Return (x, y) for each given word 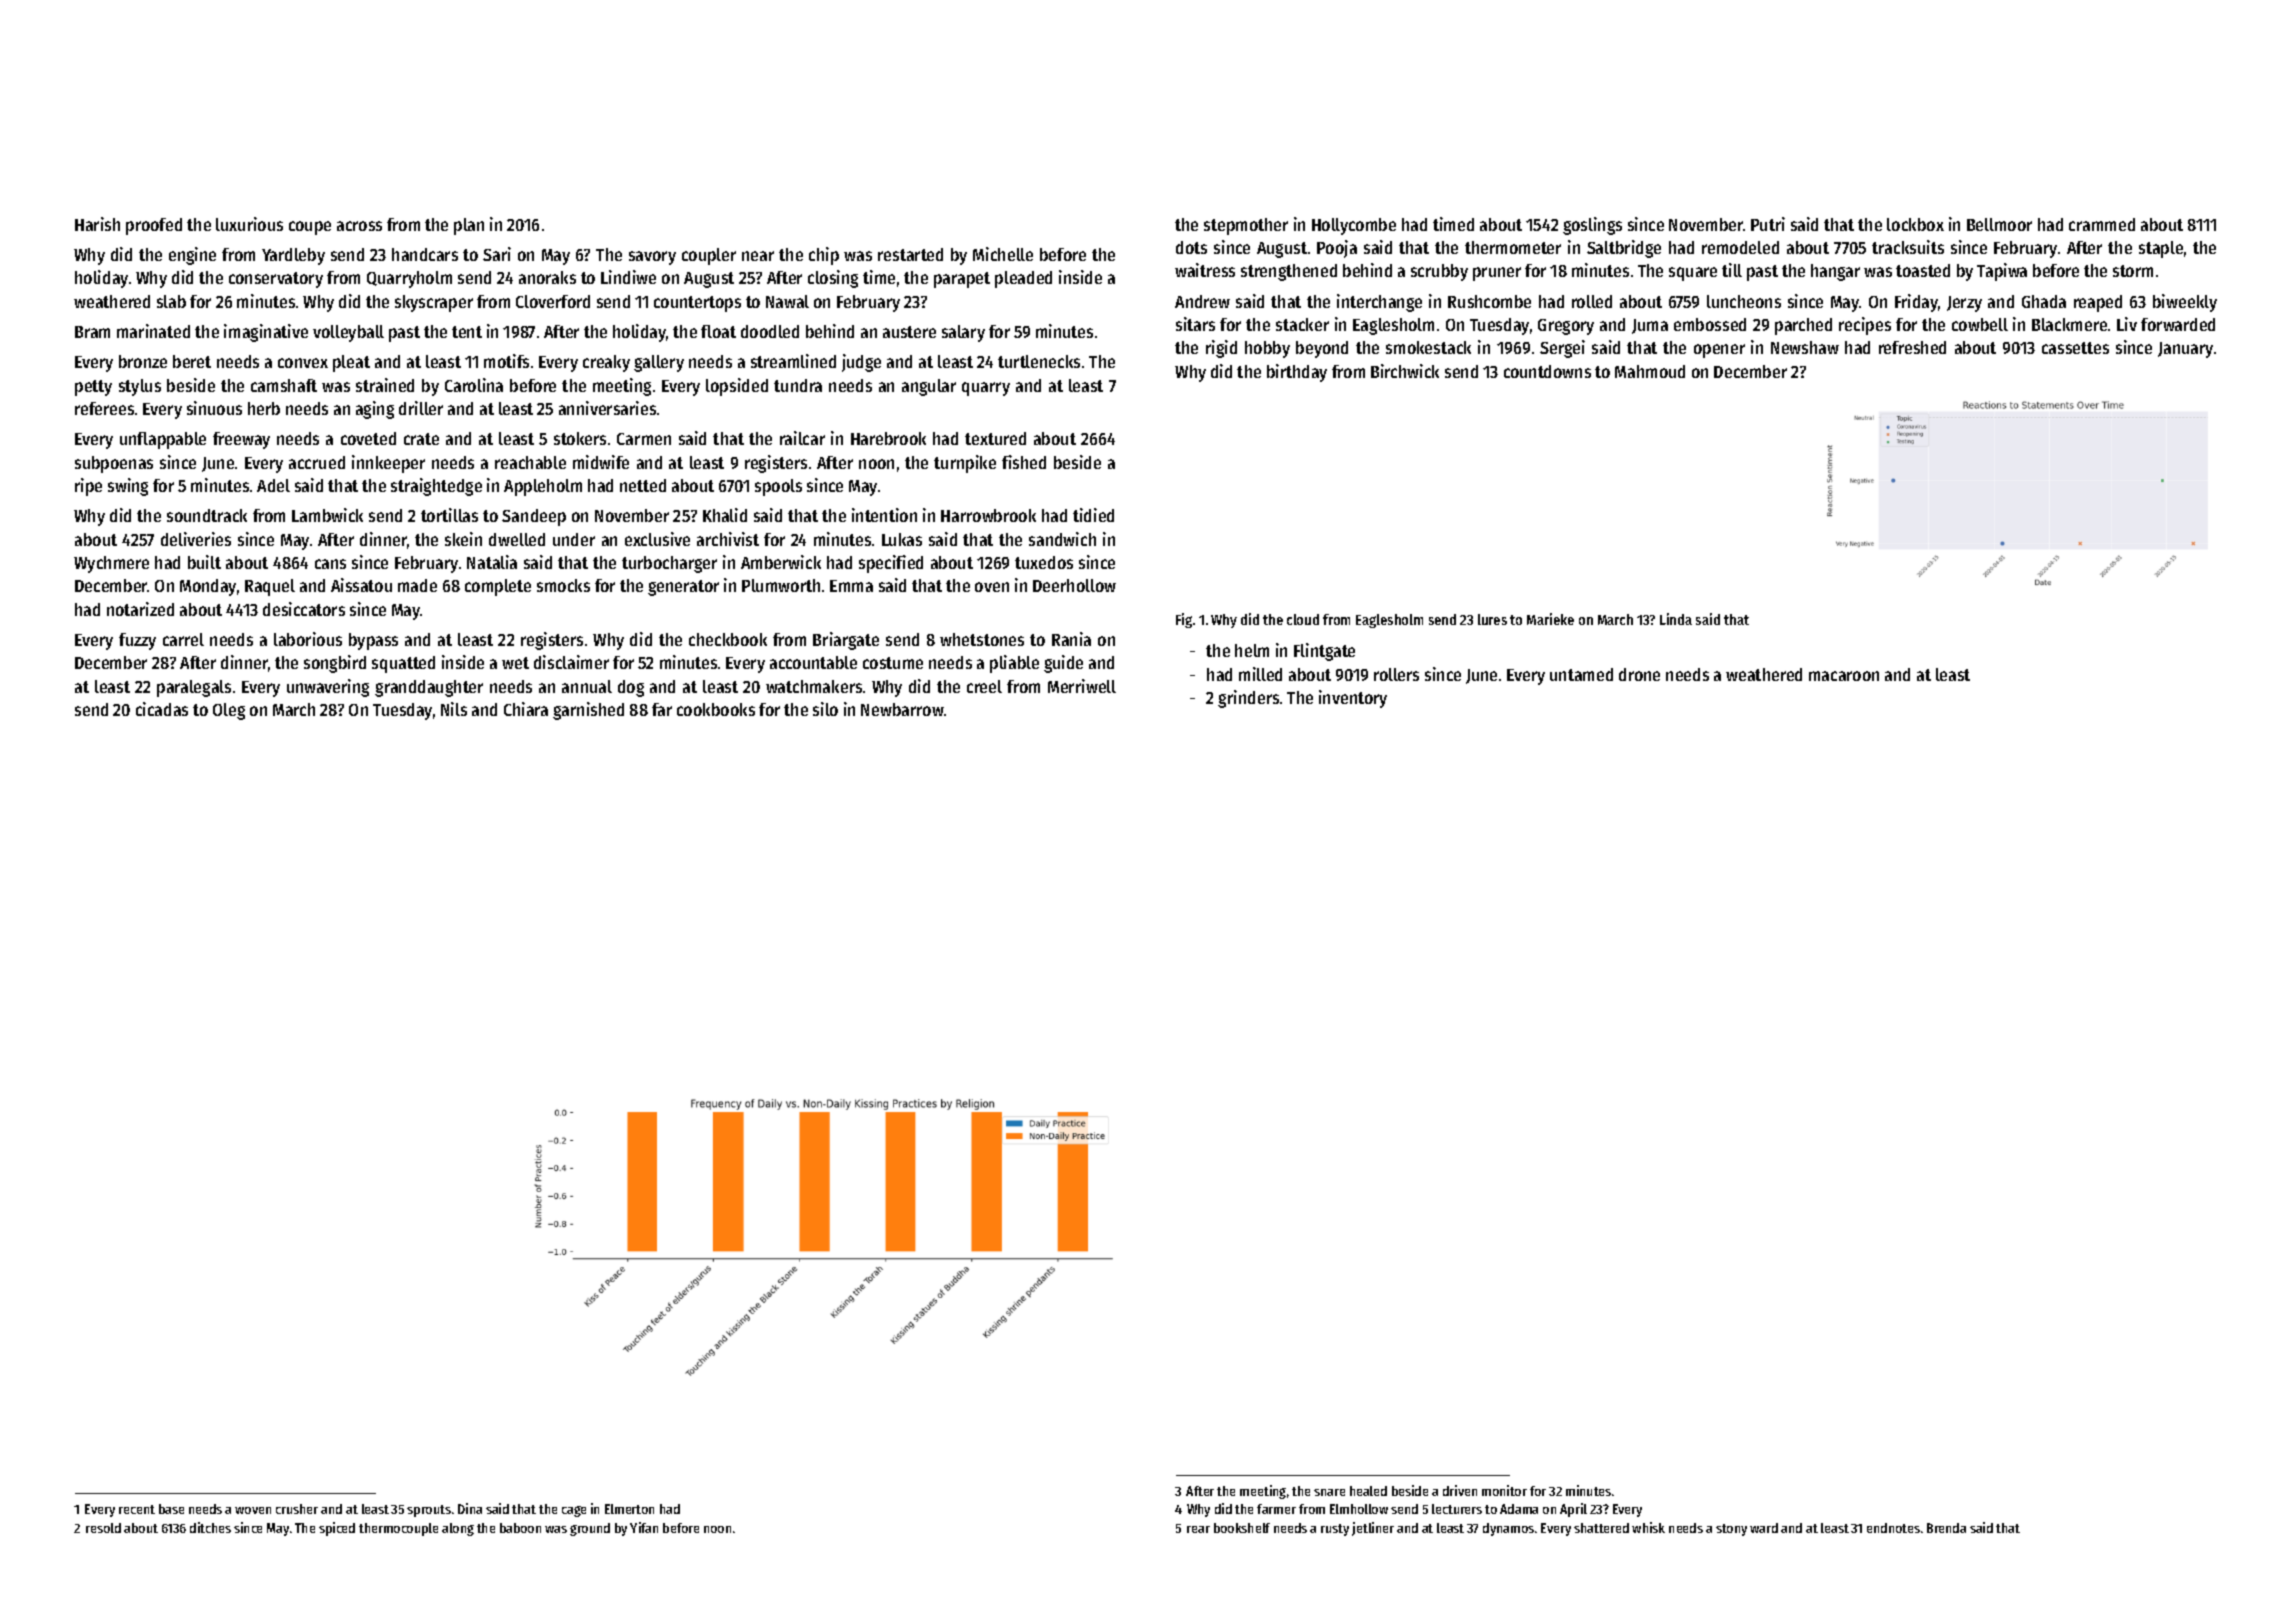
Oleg (229, 711)
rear (1198, 1529)
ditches (210, 1527)
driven (1460, 1490)
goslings (1592, 226)
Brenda (1946, 1528)
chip (824, 256)
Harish (97, 224)
